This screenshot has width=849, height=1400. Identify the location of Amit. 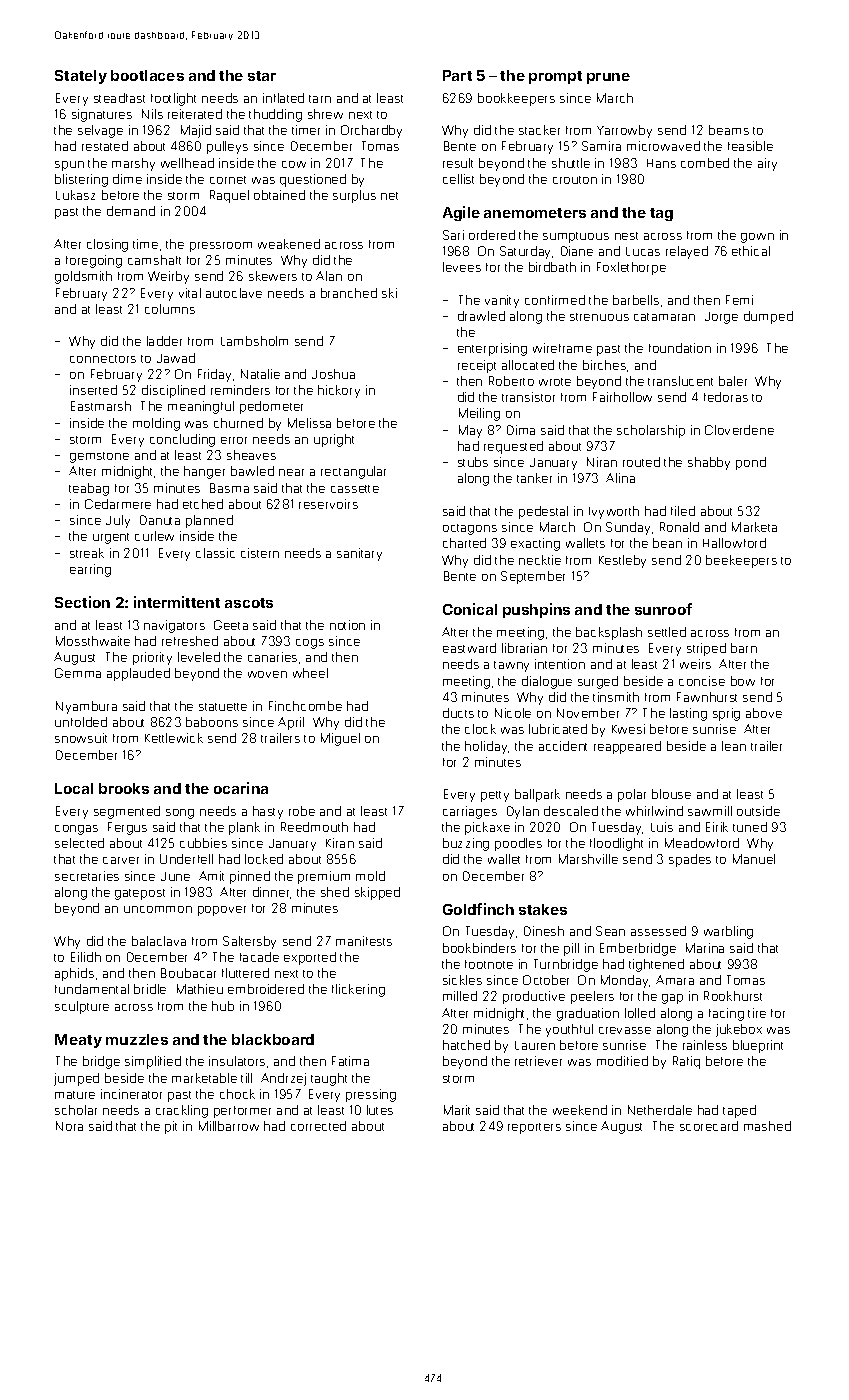
(211, 876).
